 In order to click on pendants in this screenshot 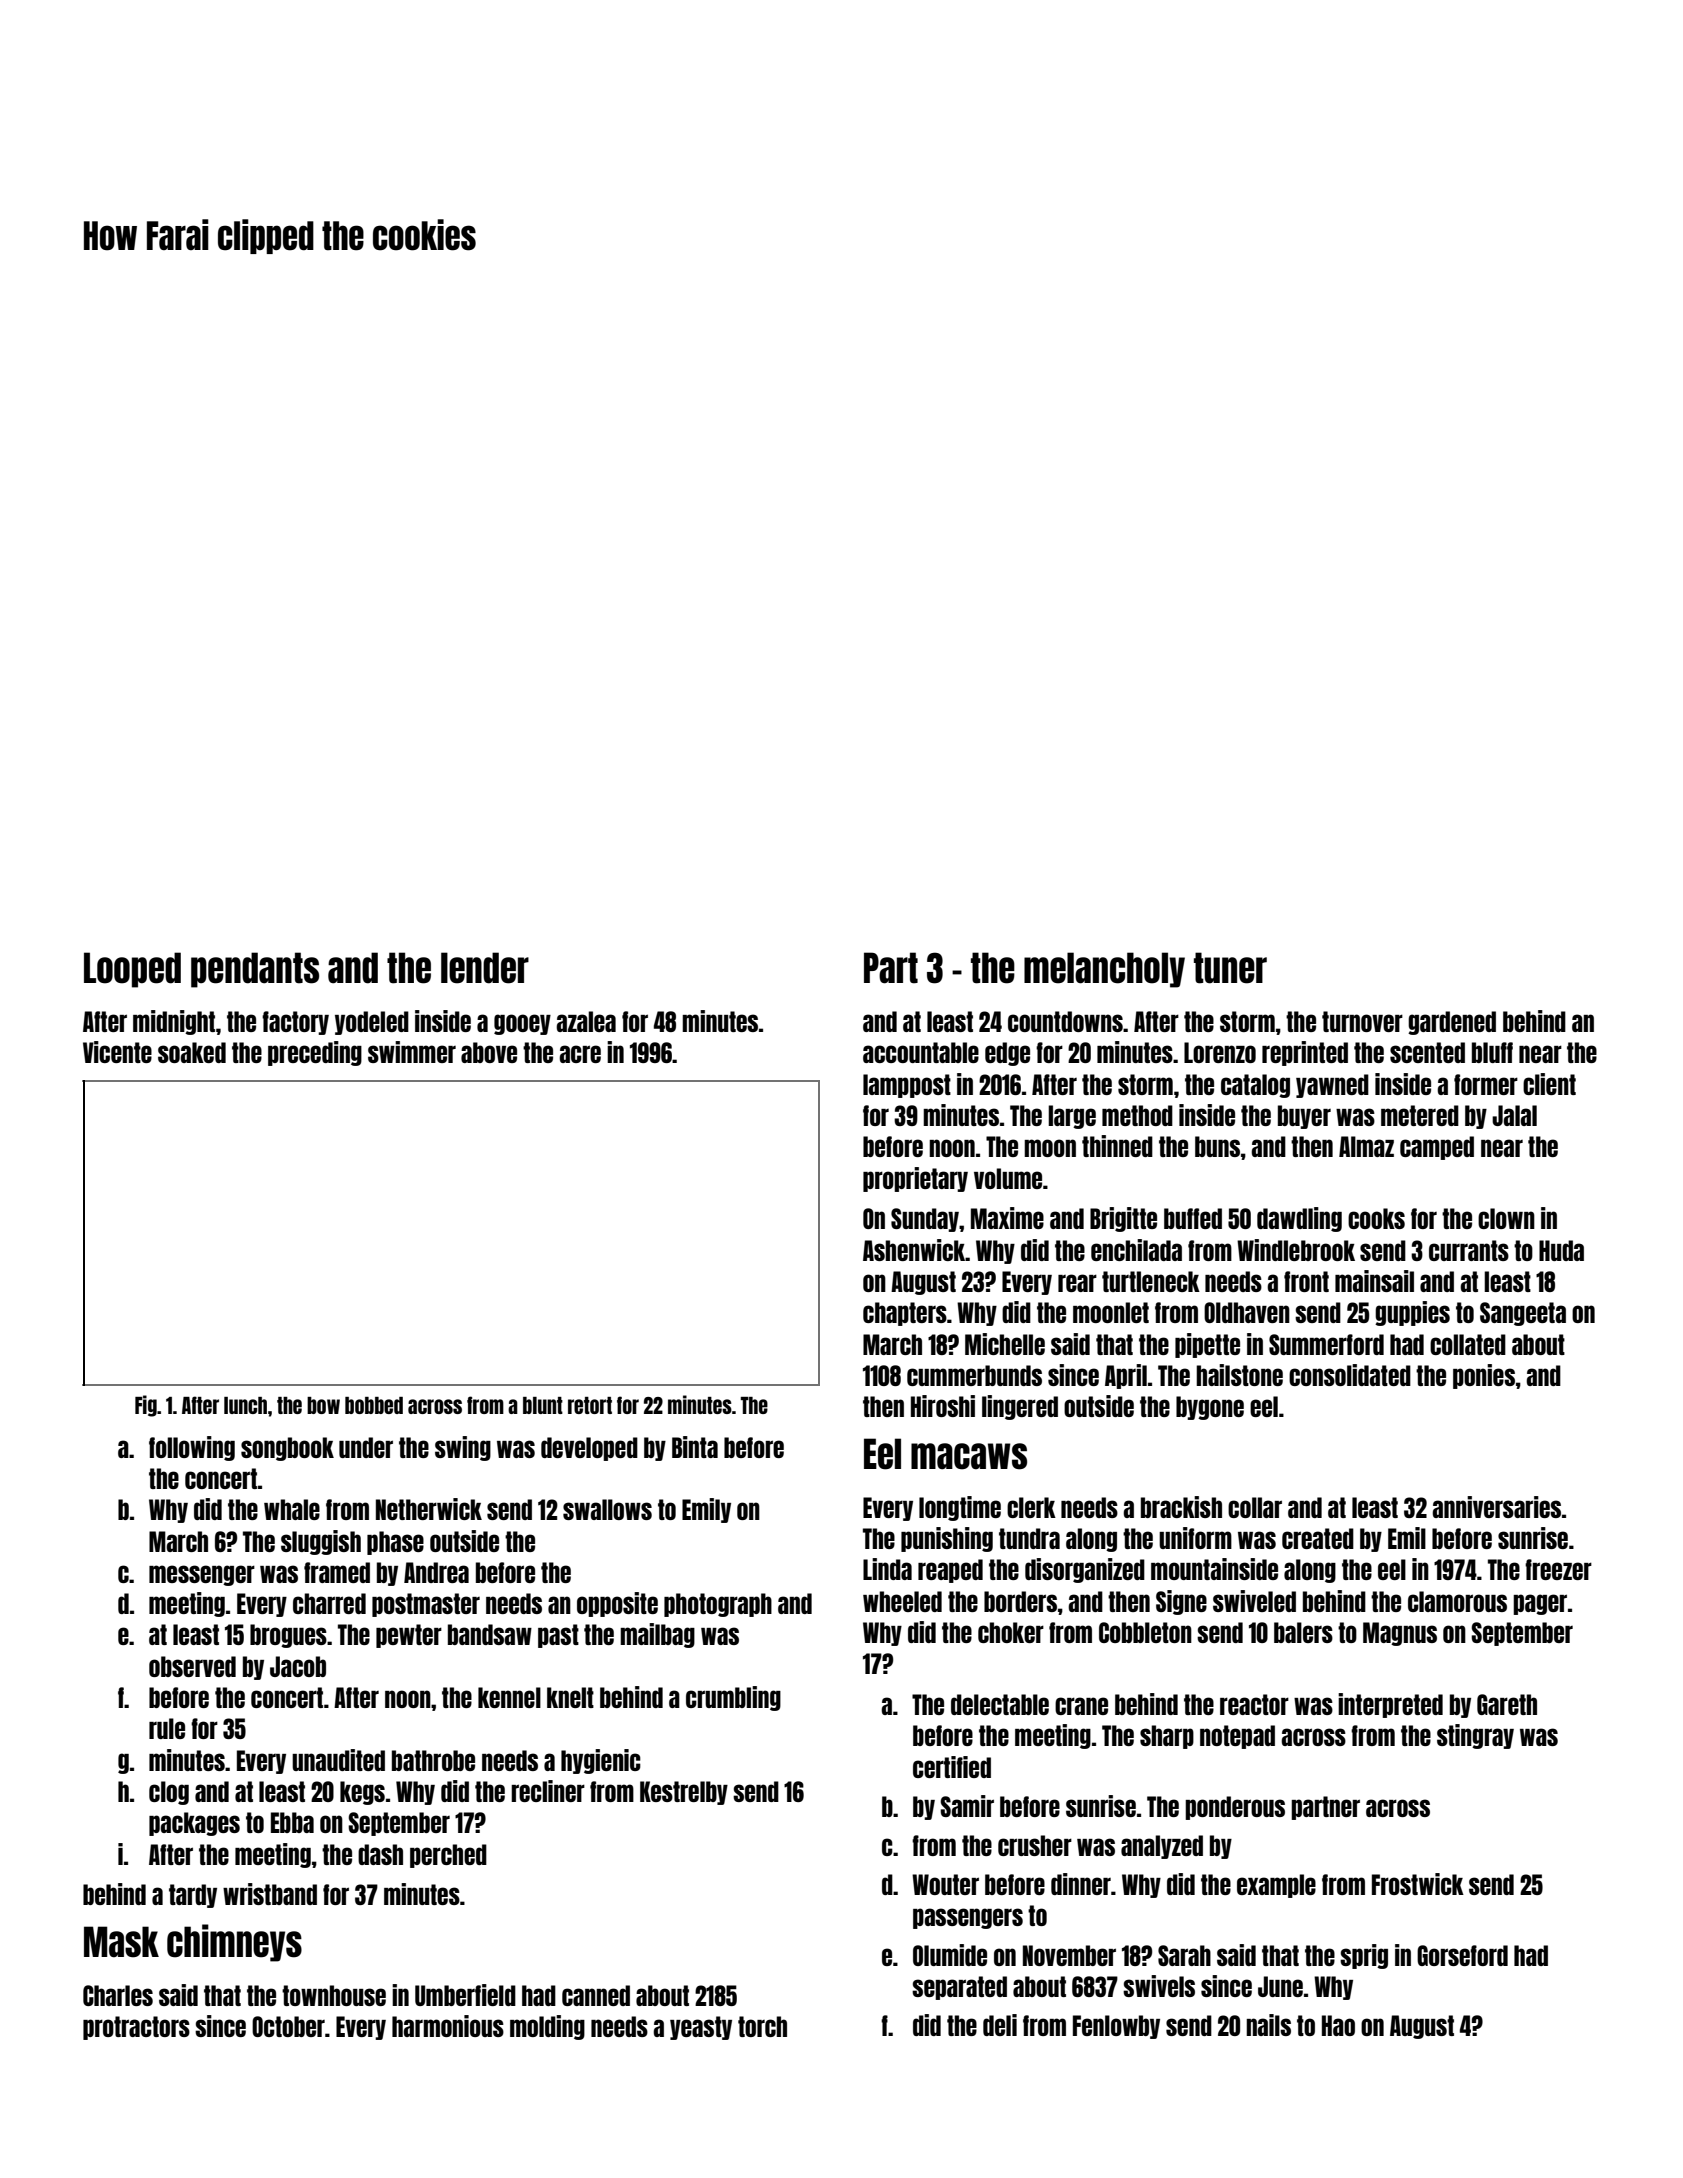, I will do `click(255, 970)`.
